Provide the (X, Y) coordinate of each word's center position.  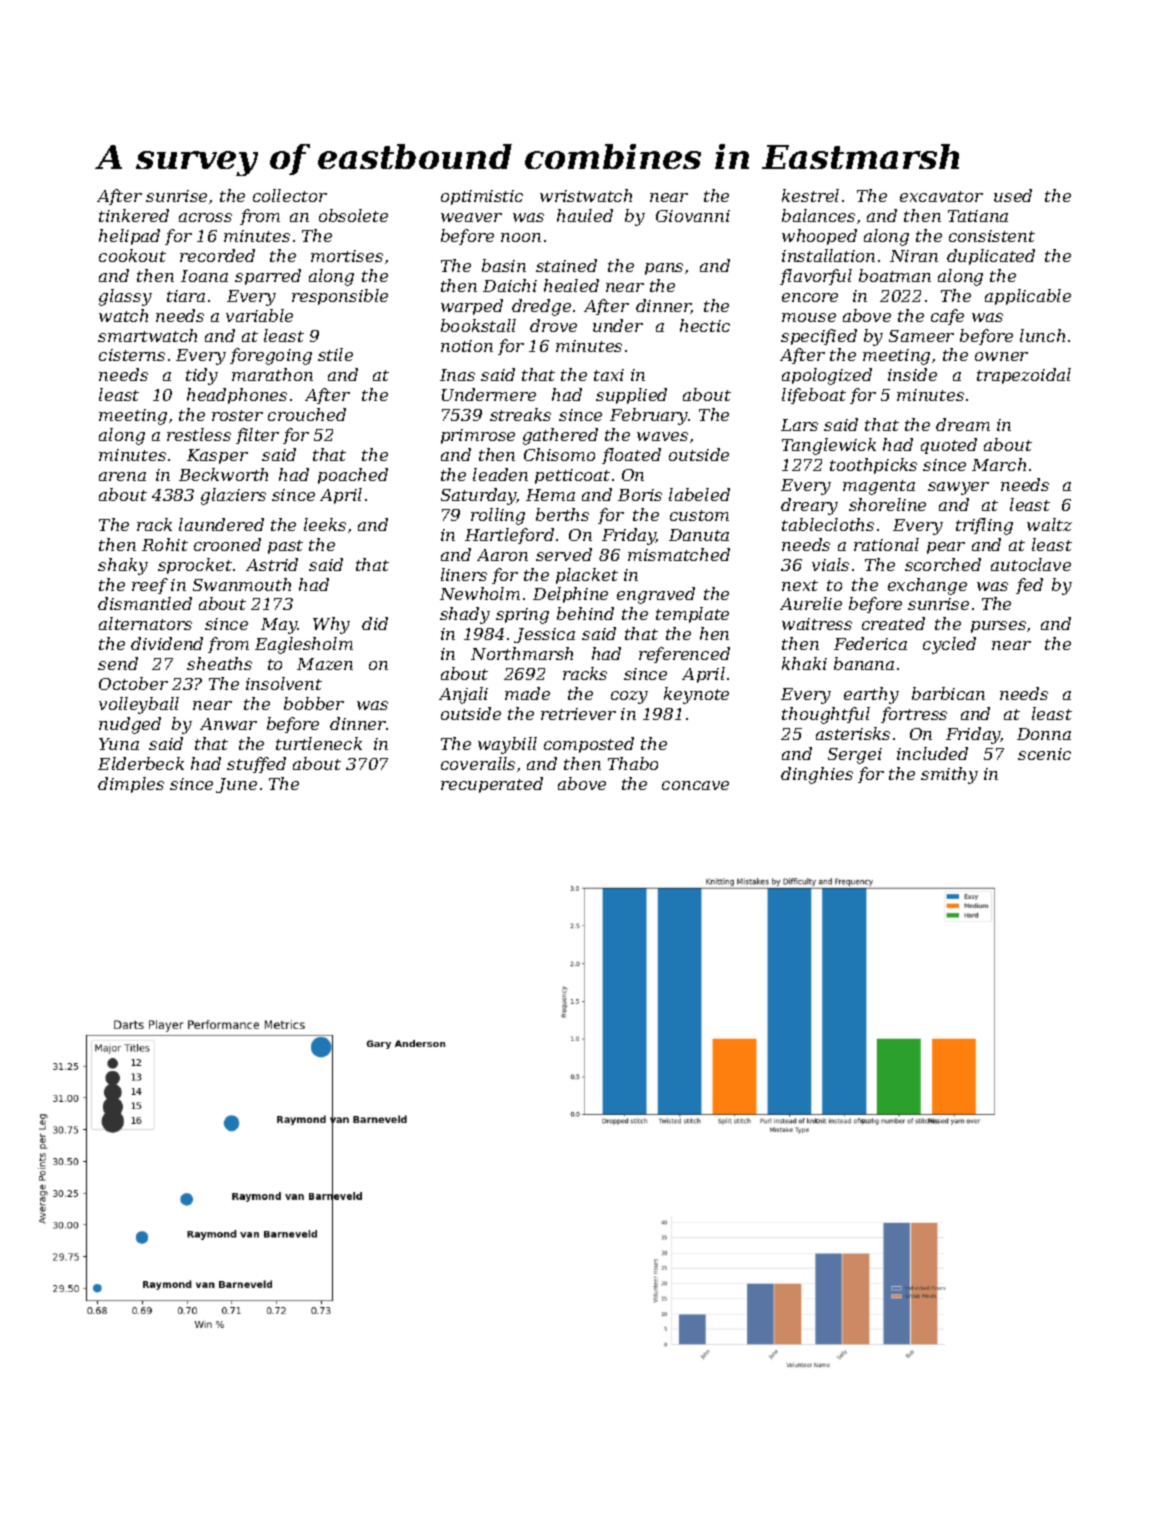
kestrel (810, 195)
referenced (684, 655)
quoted (949, 446)
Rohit (165, 544)
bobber (314, 703)
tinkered (134, 215)
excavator (941, 196)
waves (662, 436)
